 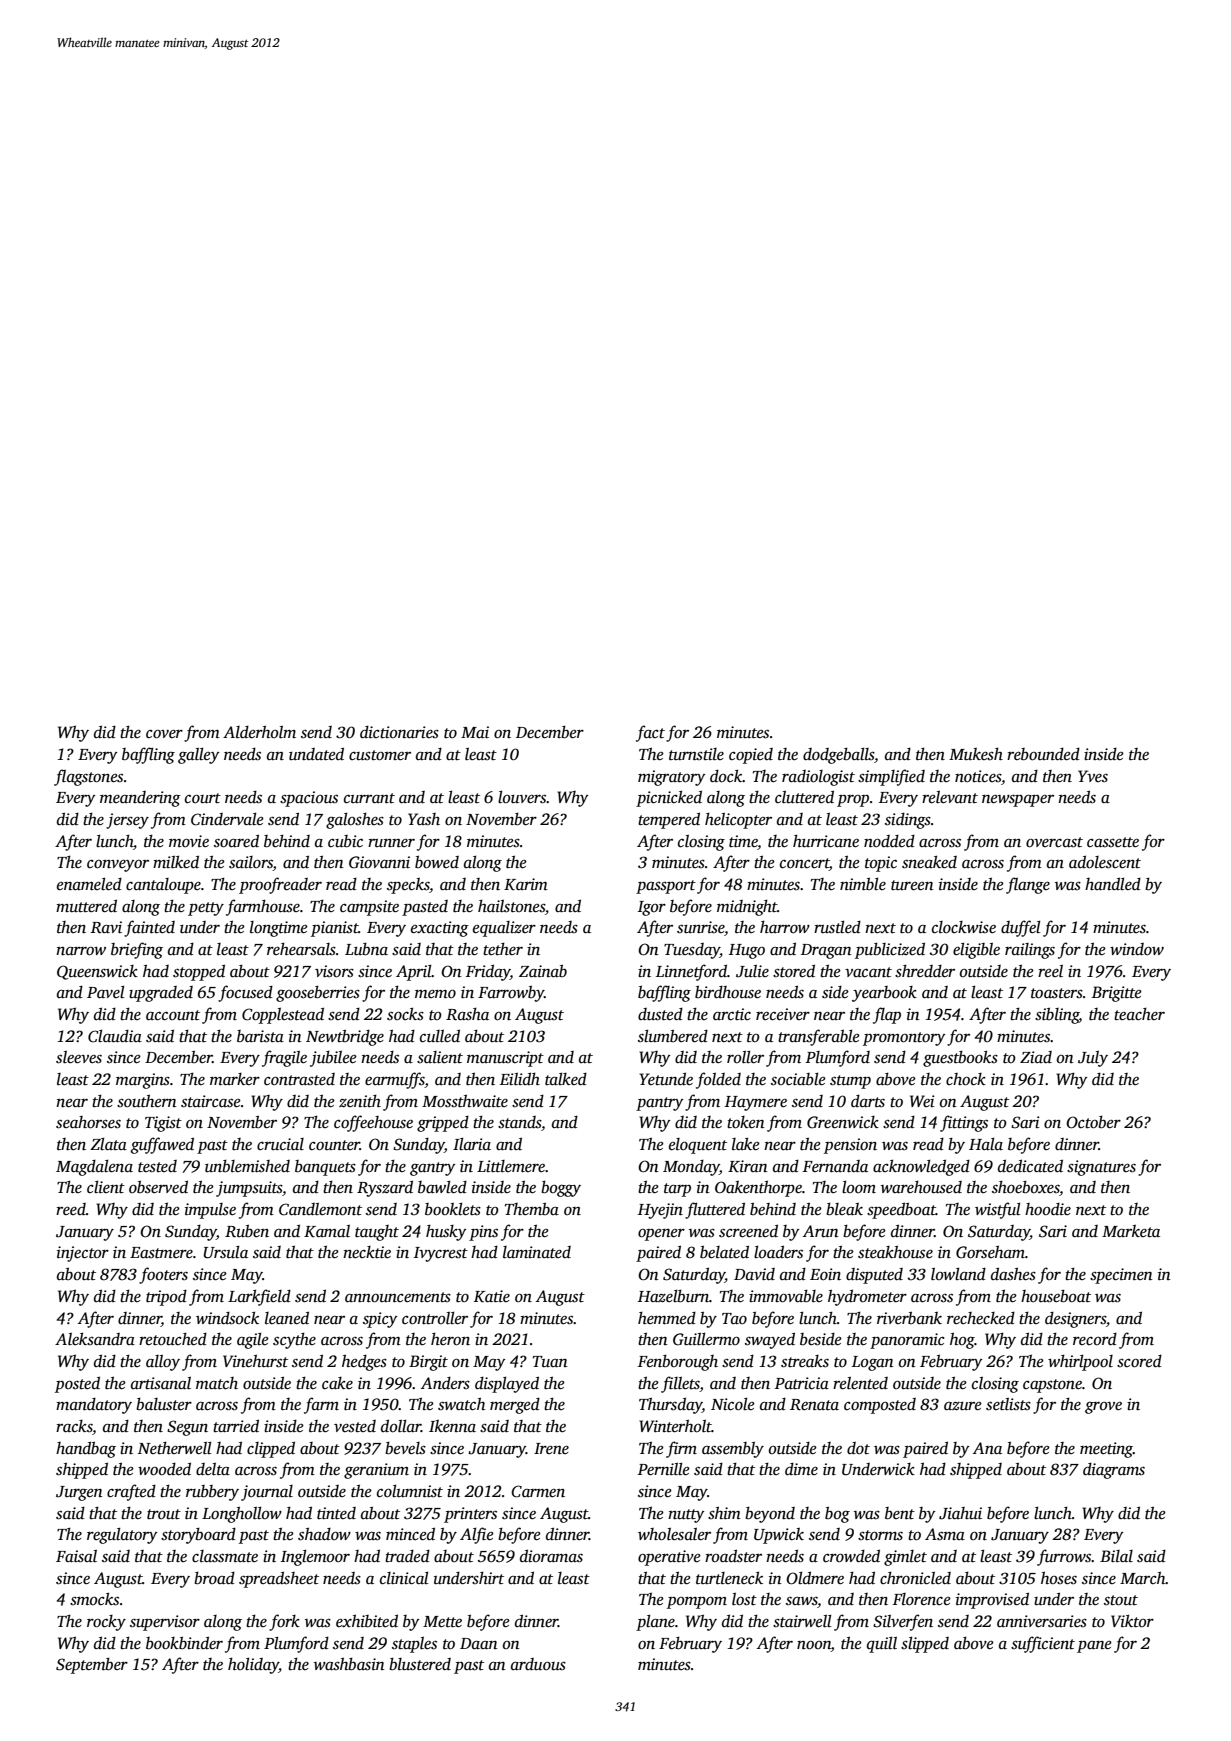 I want to click on cassette, so click(x=1113, y=842).
